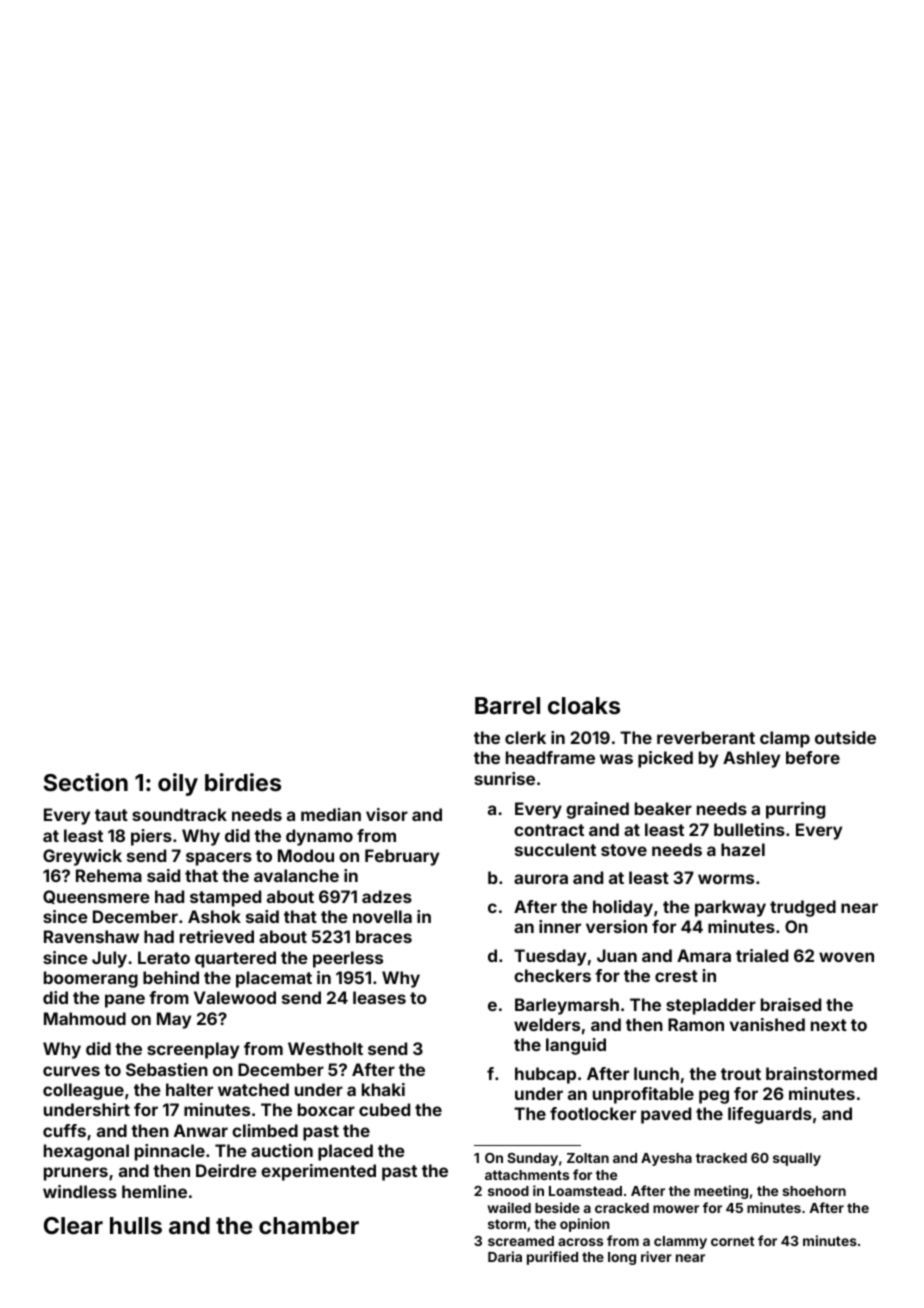  I want to click on shoehorn, so click(814, 1191).
